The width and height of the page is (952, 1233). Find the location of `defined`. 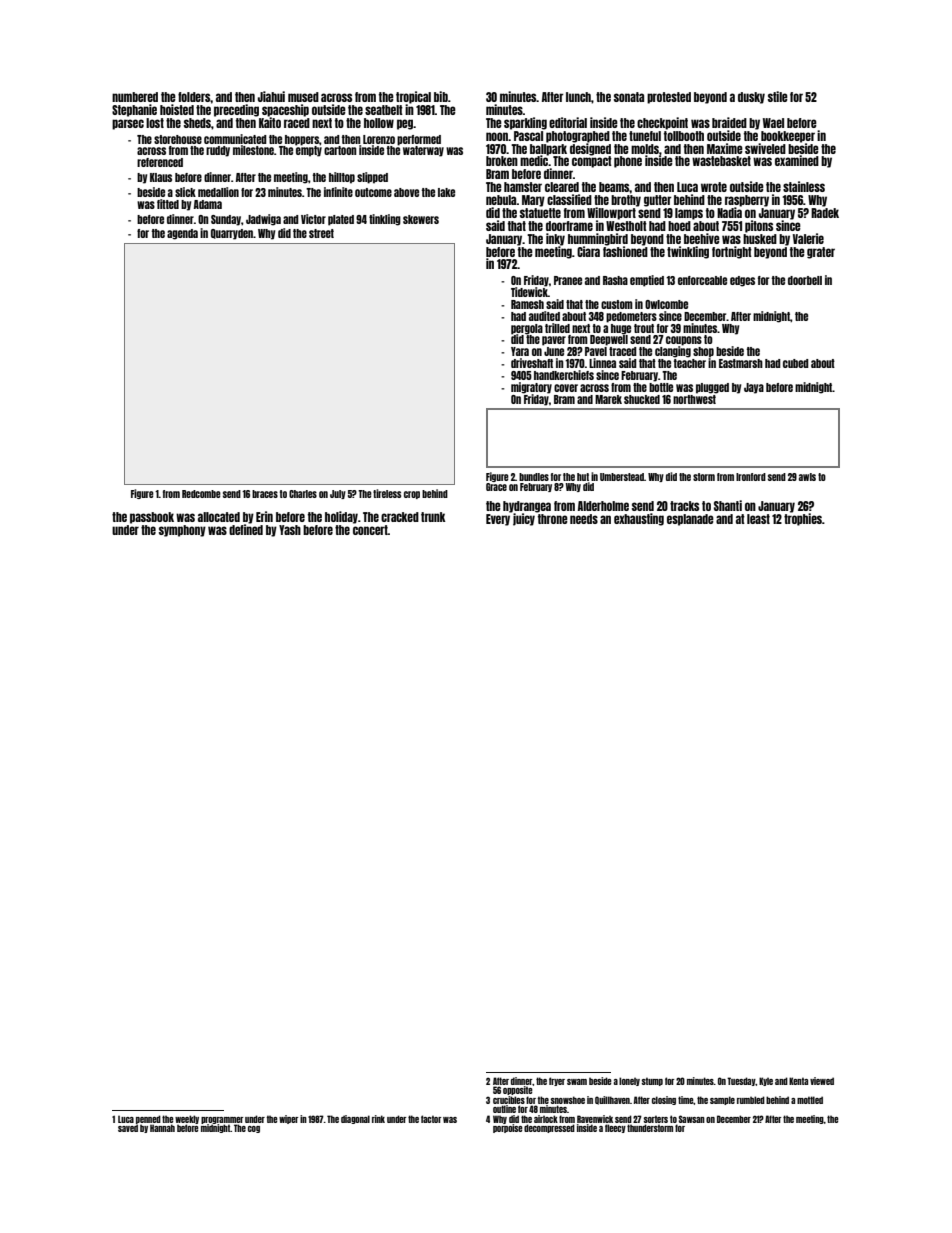

defined is located at coordinates (246, 529).
